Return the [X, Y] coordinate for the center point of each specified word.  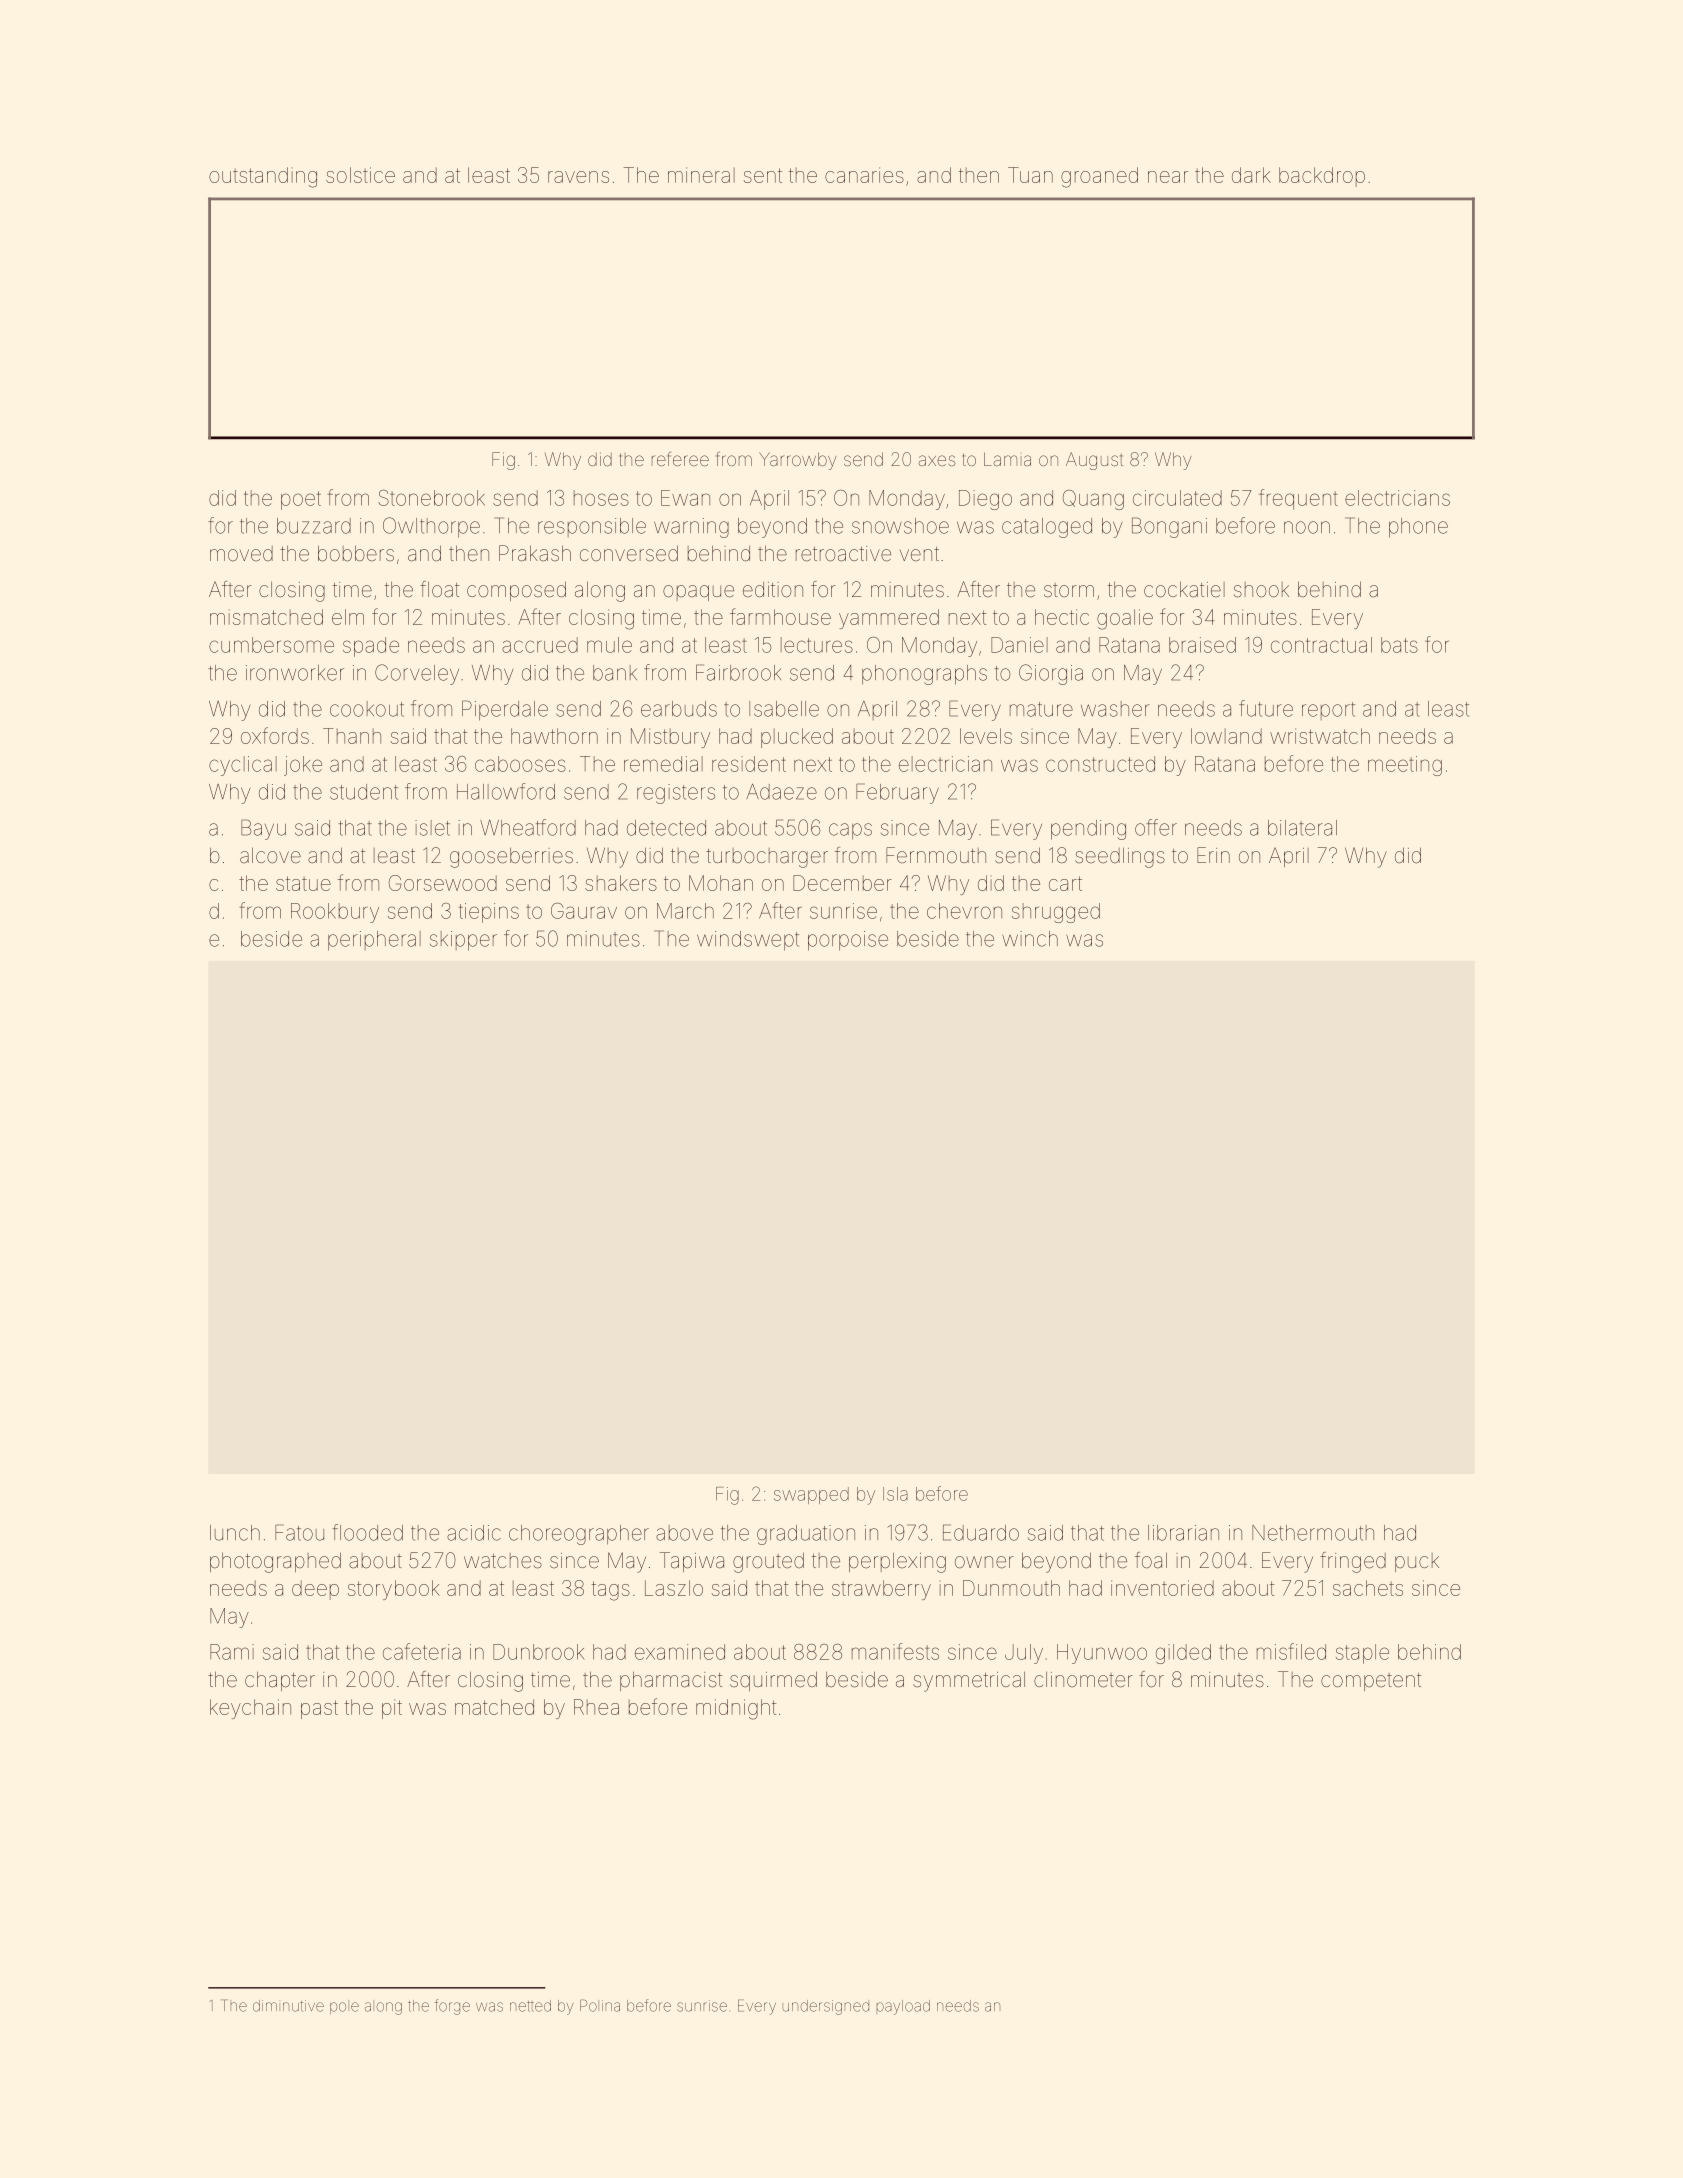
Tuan [1030, 175]
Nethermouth [1313, 1533]
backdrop [1322, 177]
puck [1417, 1562]
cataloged [1047, 528]
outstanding [263, 177]
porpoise [848, 941]
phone [1418, 528]
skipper [463, 941]
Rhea [596, 1707]
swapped [811, 1495]
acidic [474, 1533]
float [439, 589]
